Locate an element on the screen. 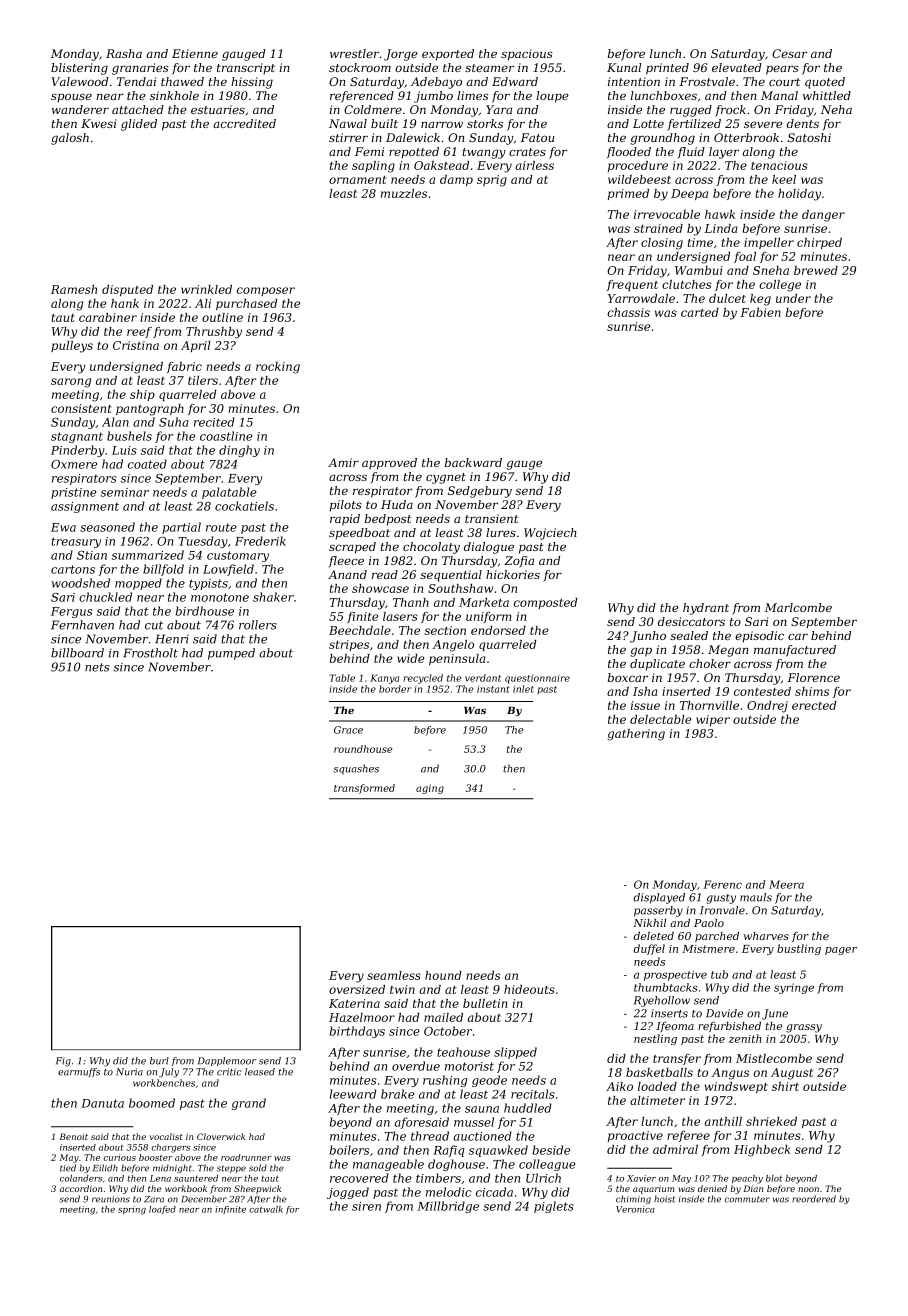 This screenshot has height=1316, width=908. Marlcombe is located at coordinates (798, 607).
